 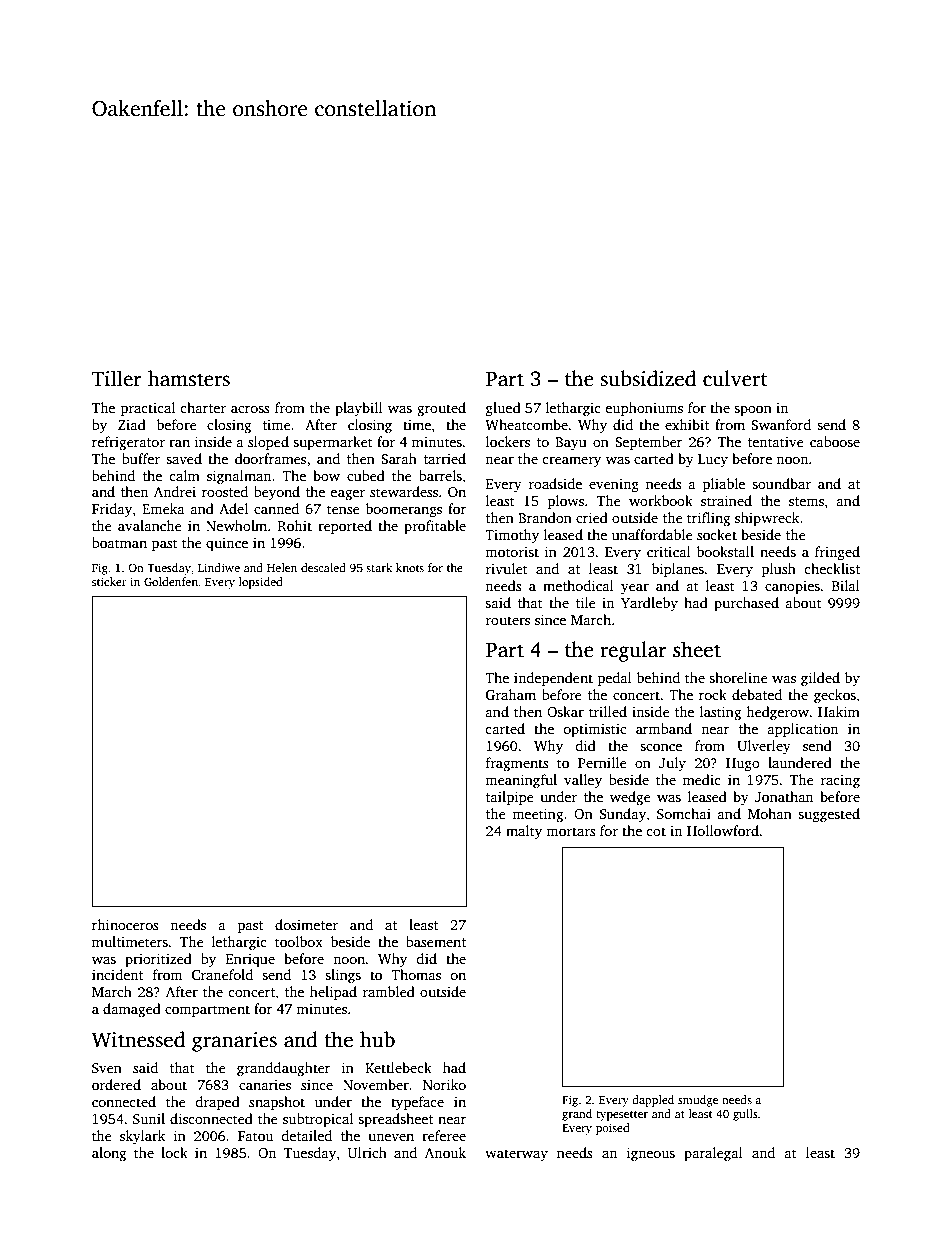 I want to click on suggested, so click(x=829, y=815).
